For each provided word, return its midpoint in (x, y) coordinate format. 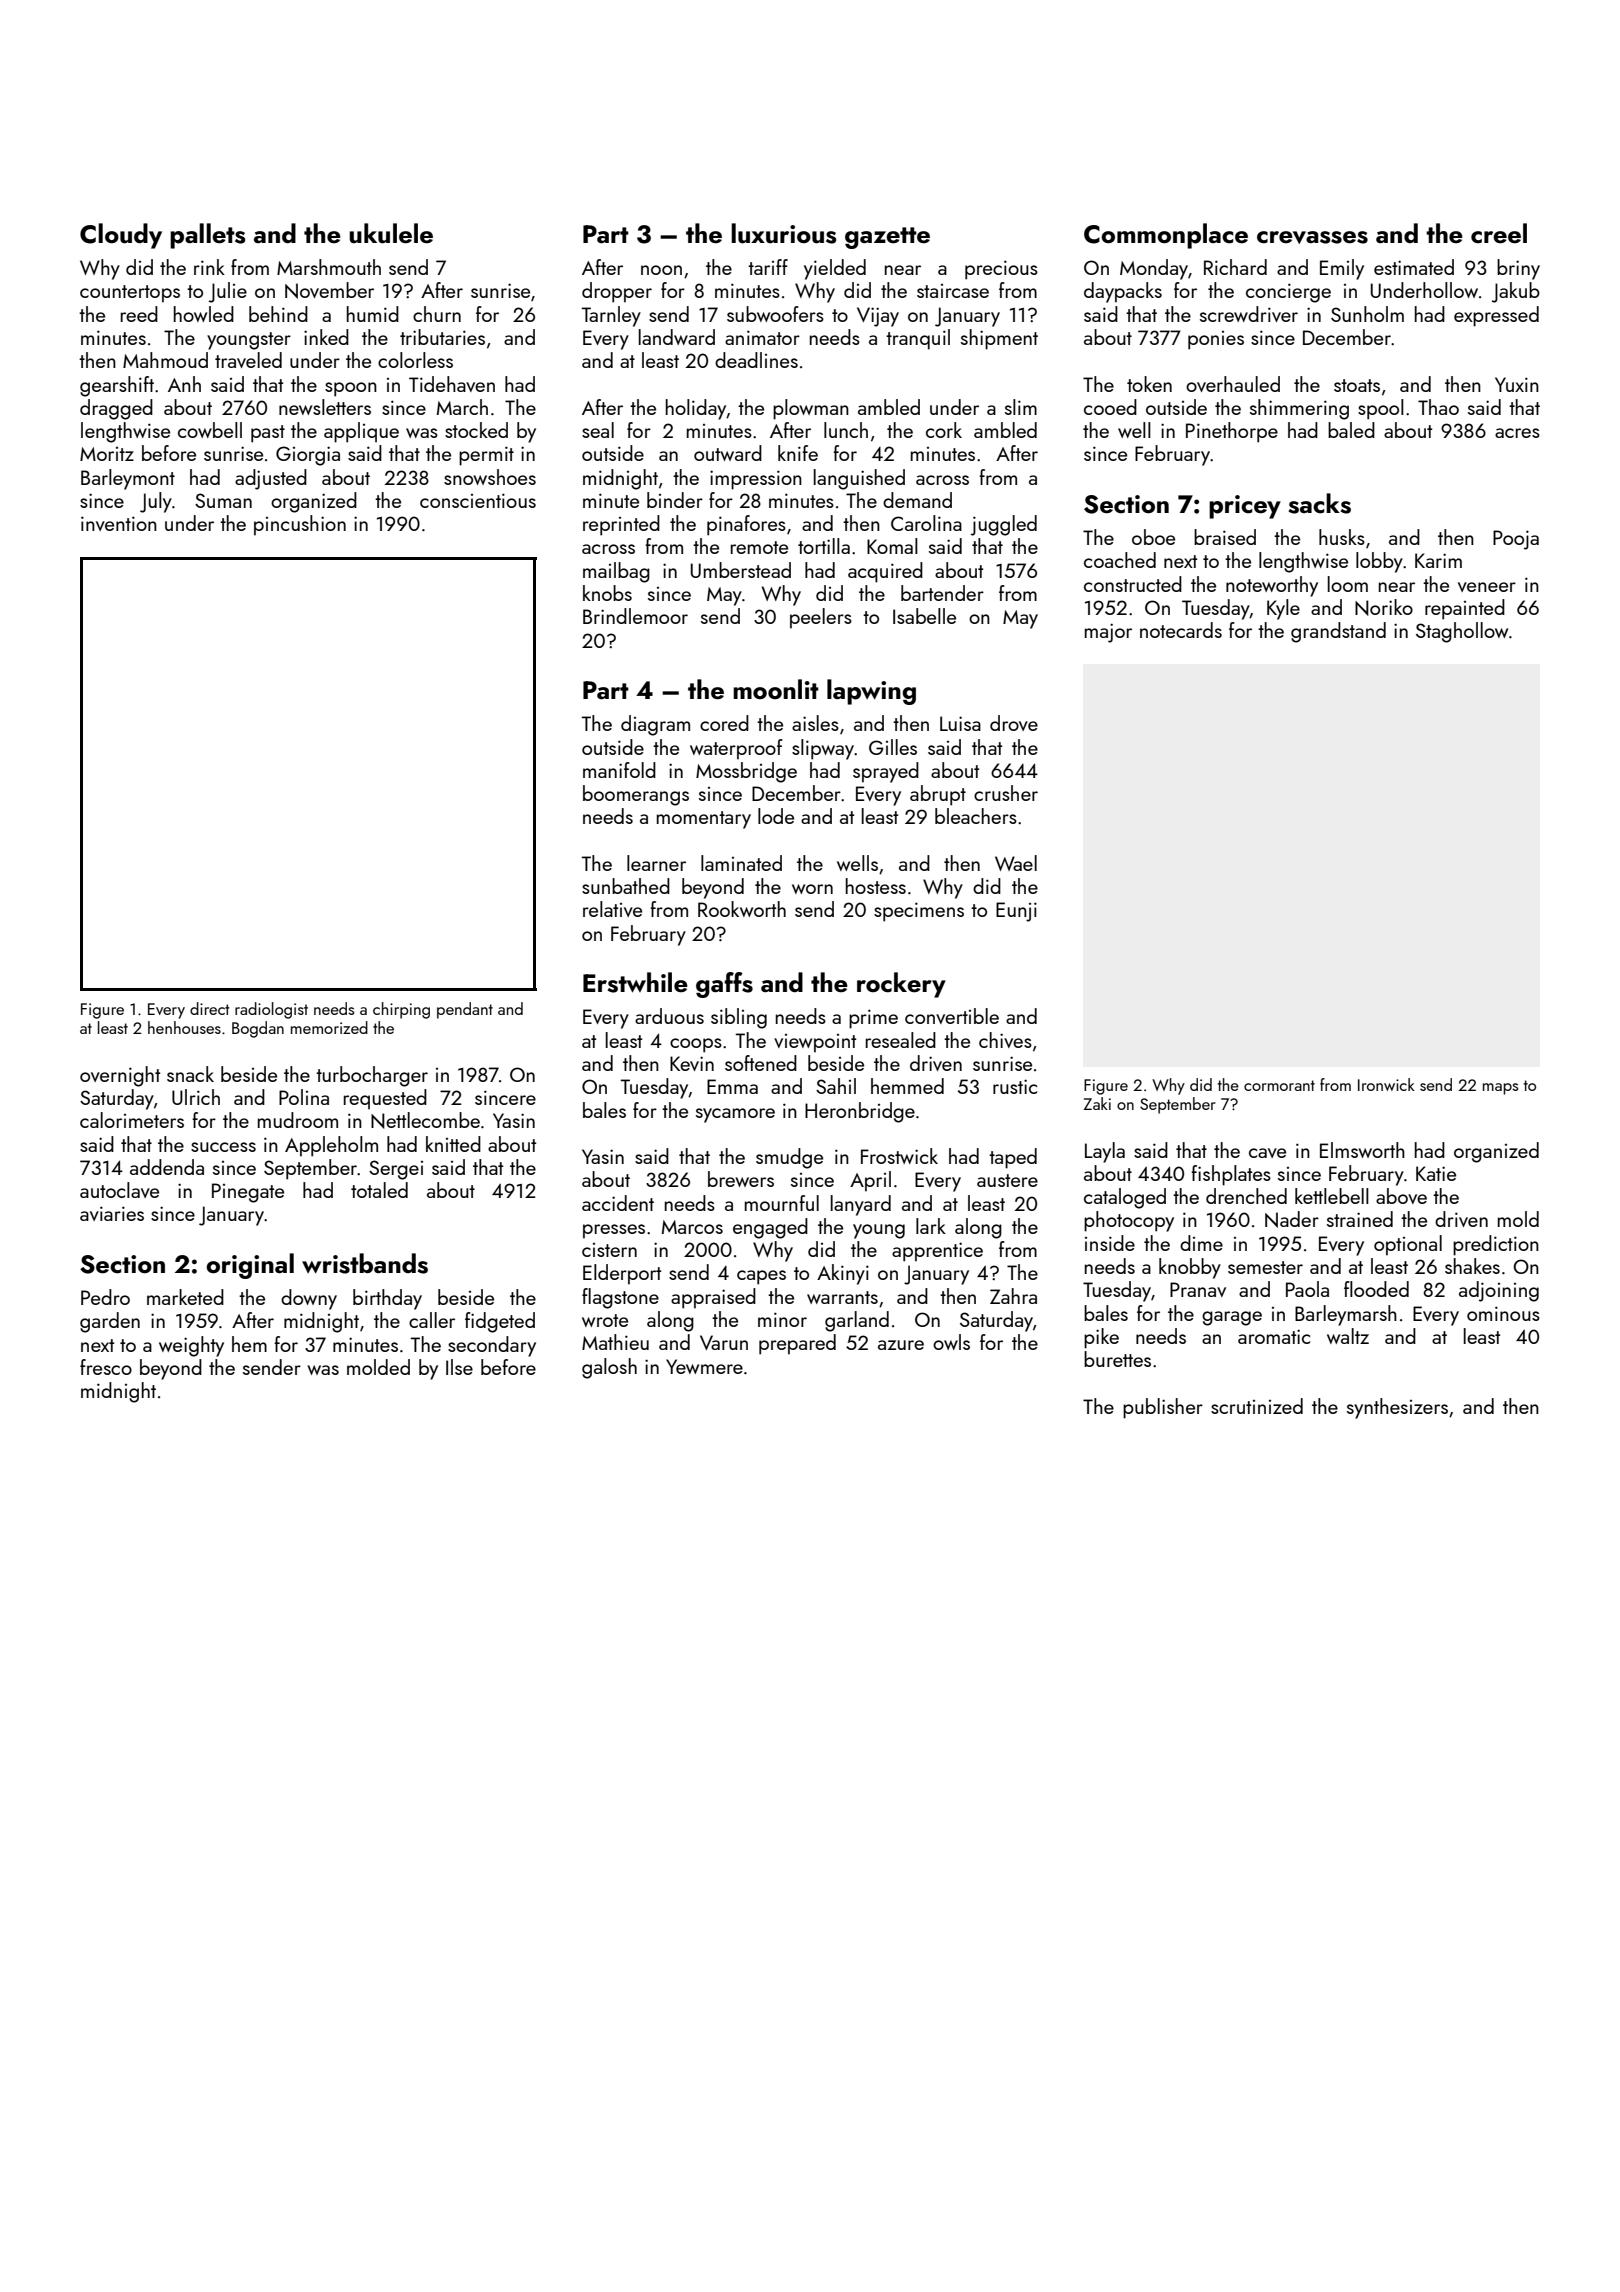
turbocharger (372, 1076)
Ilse (459, 1367)
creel (1499, 233)
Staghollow (1462, 632)
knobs (607, 593)
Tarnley (611, 316)
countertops (130, 294)
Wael (1016, 863)
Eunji (1016, 912)
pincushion (300, 525)
